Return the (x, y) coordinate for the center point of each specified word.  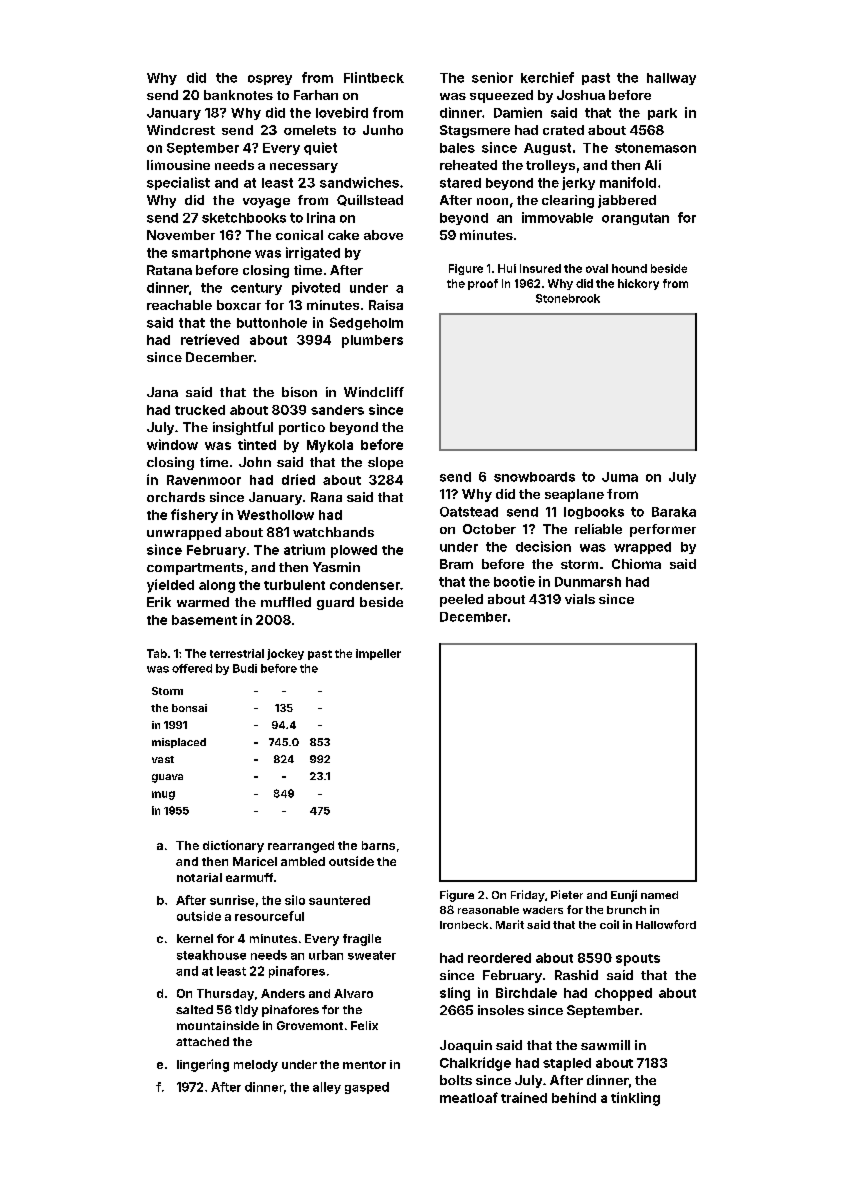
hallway (671, 79)
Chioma (636, 564)
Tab (157, 653)
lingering (203, 1065)
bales (457, 148)
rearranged (301, 847)
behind (574, 1097)
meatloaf (469, 1097)
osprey (270, 80)
